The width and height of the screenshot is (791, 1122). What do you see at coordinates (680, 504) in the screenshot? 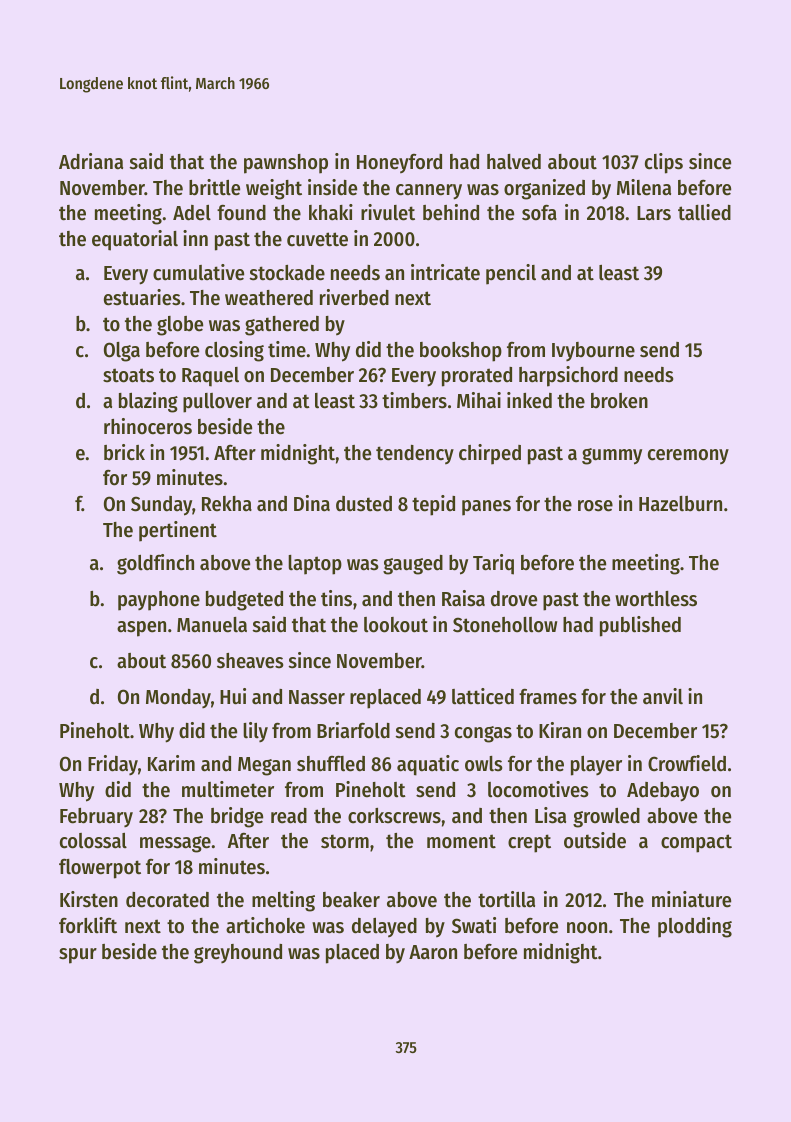
I see `Hazelburn` at bounding box center [680, 504].
